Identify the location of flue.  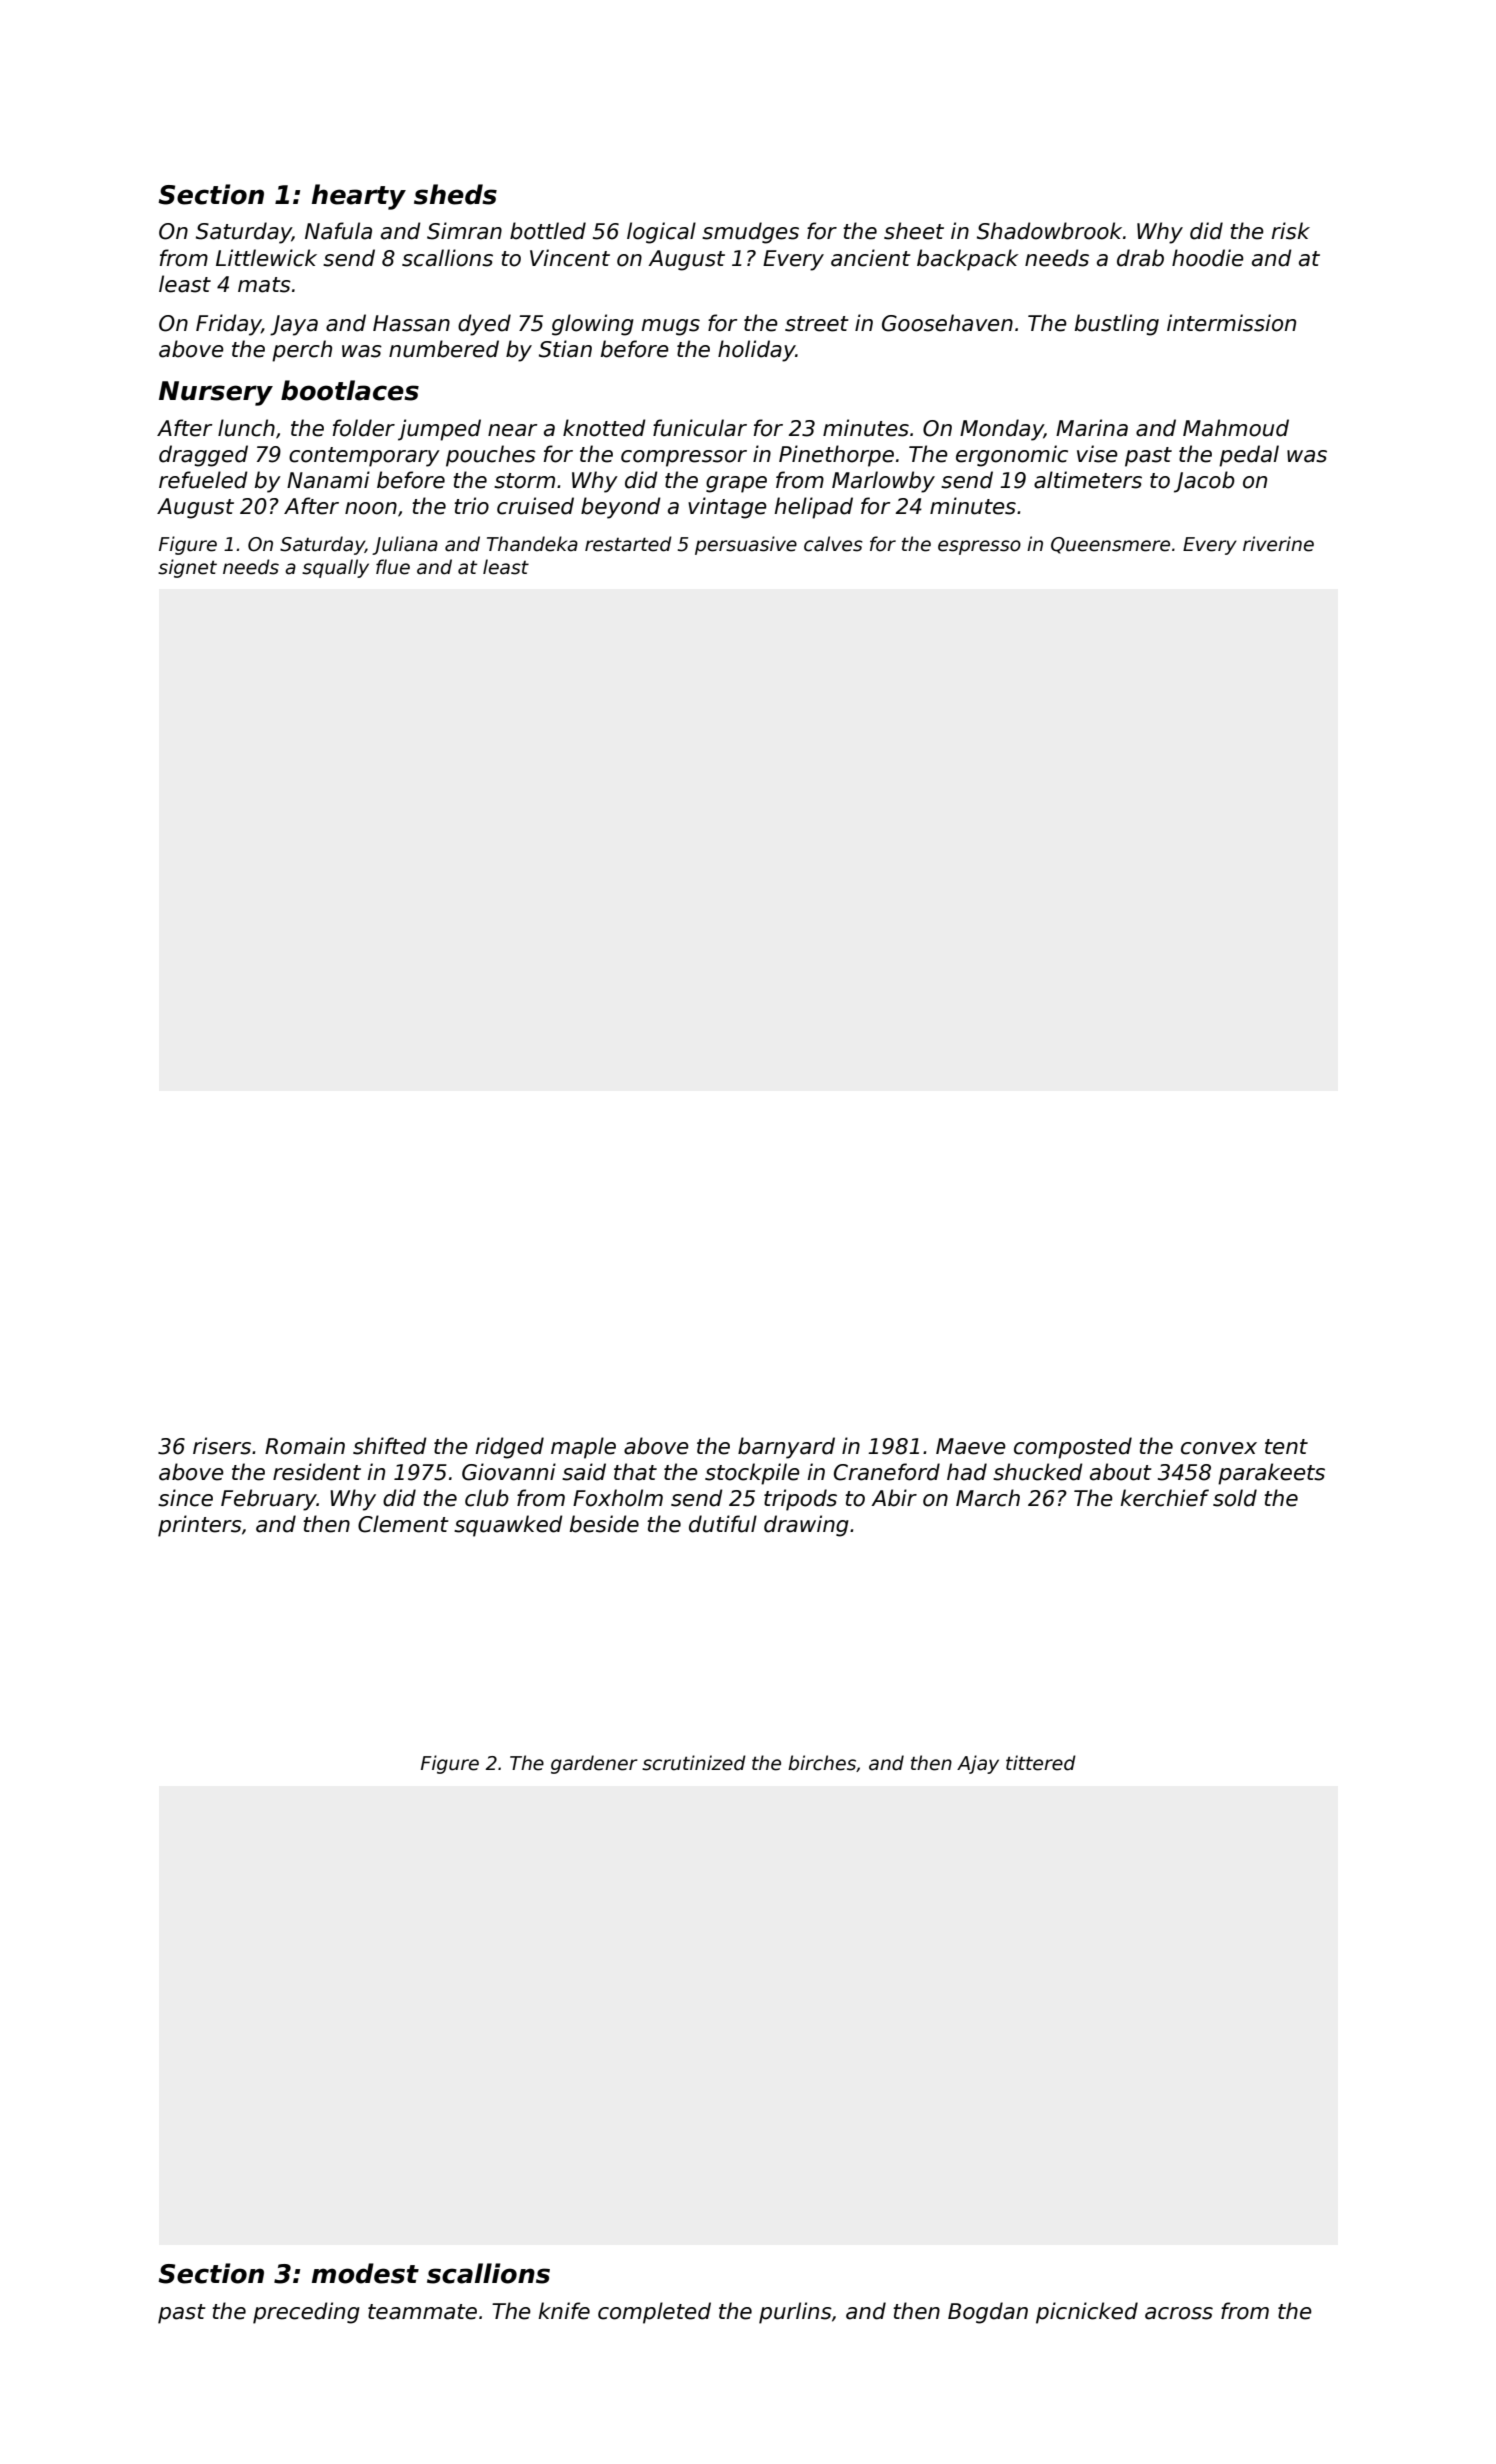
(393, 567).
